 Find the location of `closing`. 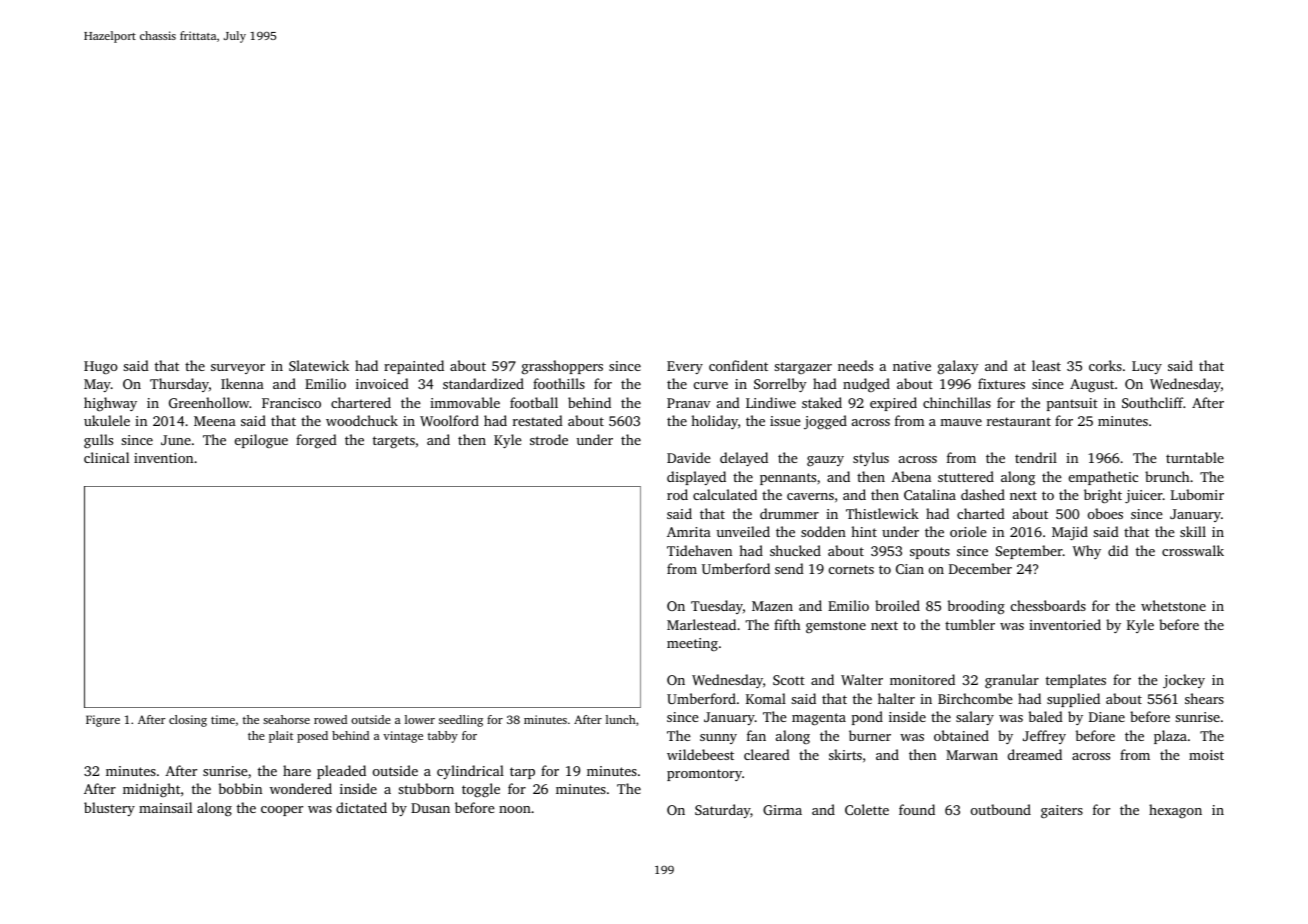

closing is located at coordinates (188, 721).
